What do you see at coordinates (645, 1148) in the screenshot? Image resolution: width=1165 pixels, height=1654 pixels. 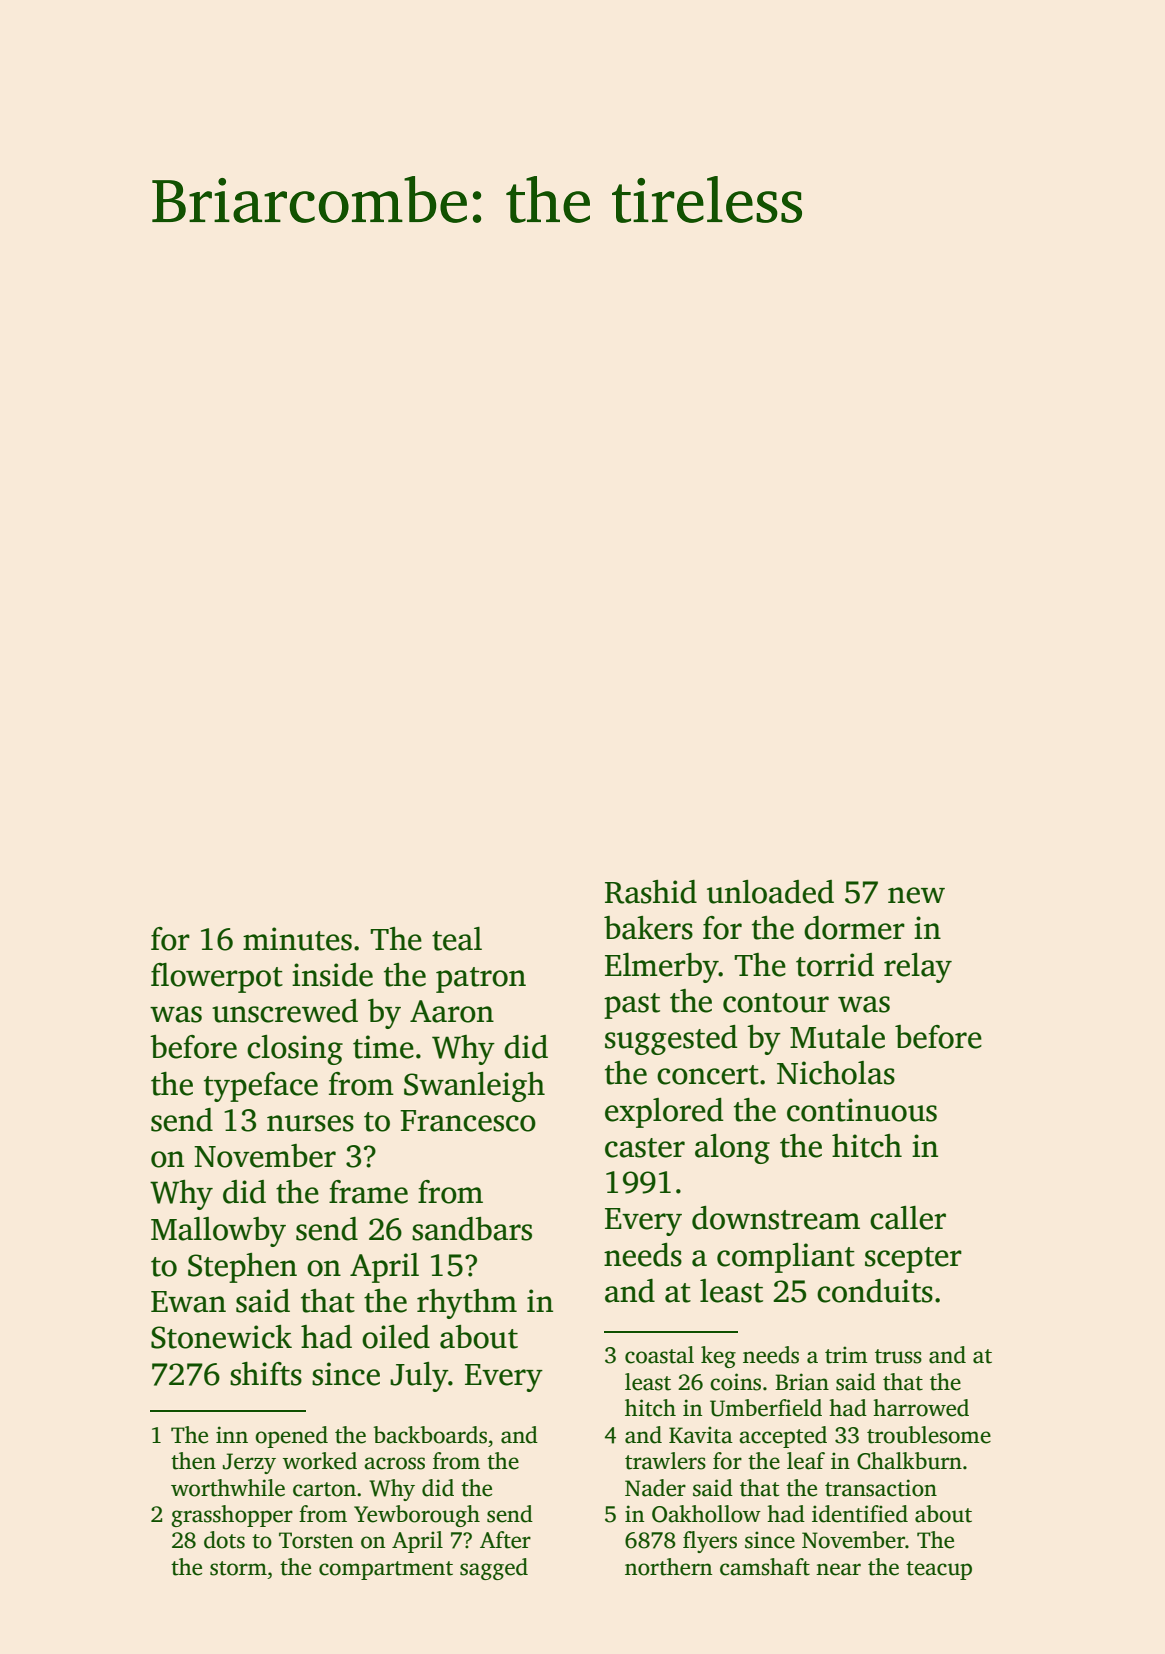 I see `caster` at bounding box center [645, 1148].
